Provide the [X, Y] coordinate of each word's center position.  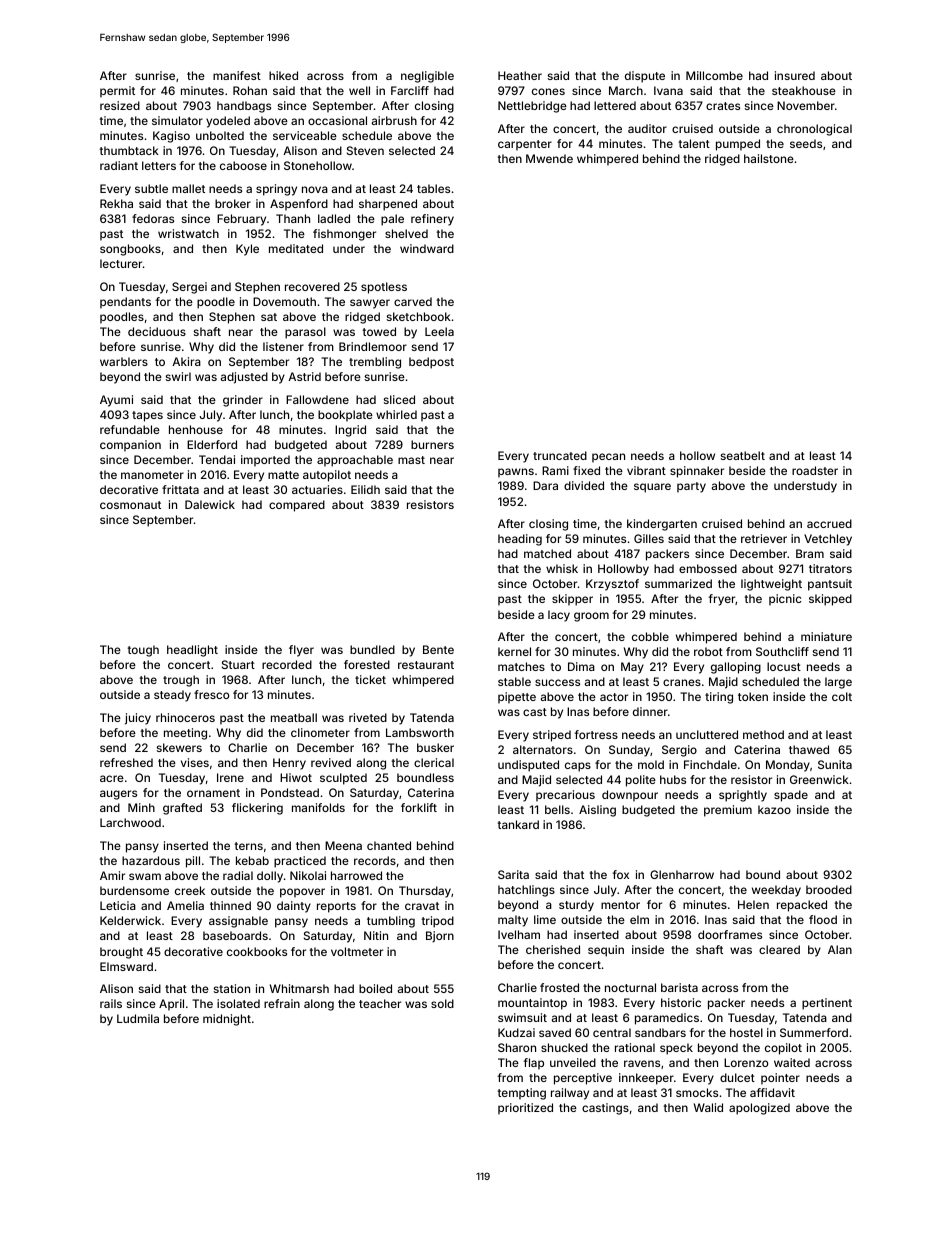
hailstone [769, 158]
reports [336, 907]
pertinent [827, 1004]
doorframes [730, 934]
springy [276, 190]
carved [413, 301]
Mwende [549, 158]
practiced [300, 862]
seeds [806, 143]
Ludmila [138, 1018]
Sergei [189, 288]
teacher [380, 1003]
